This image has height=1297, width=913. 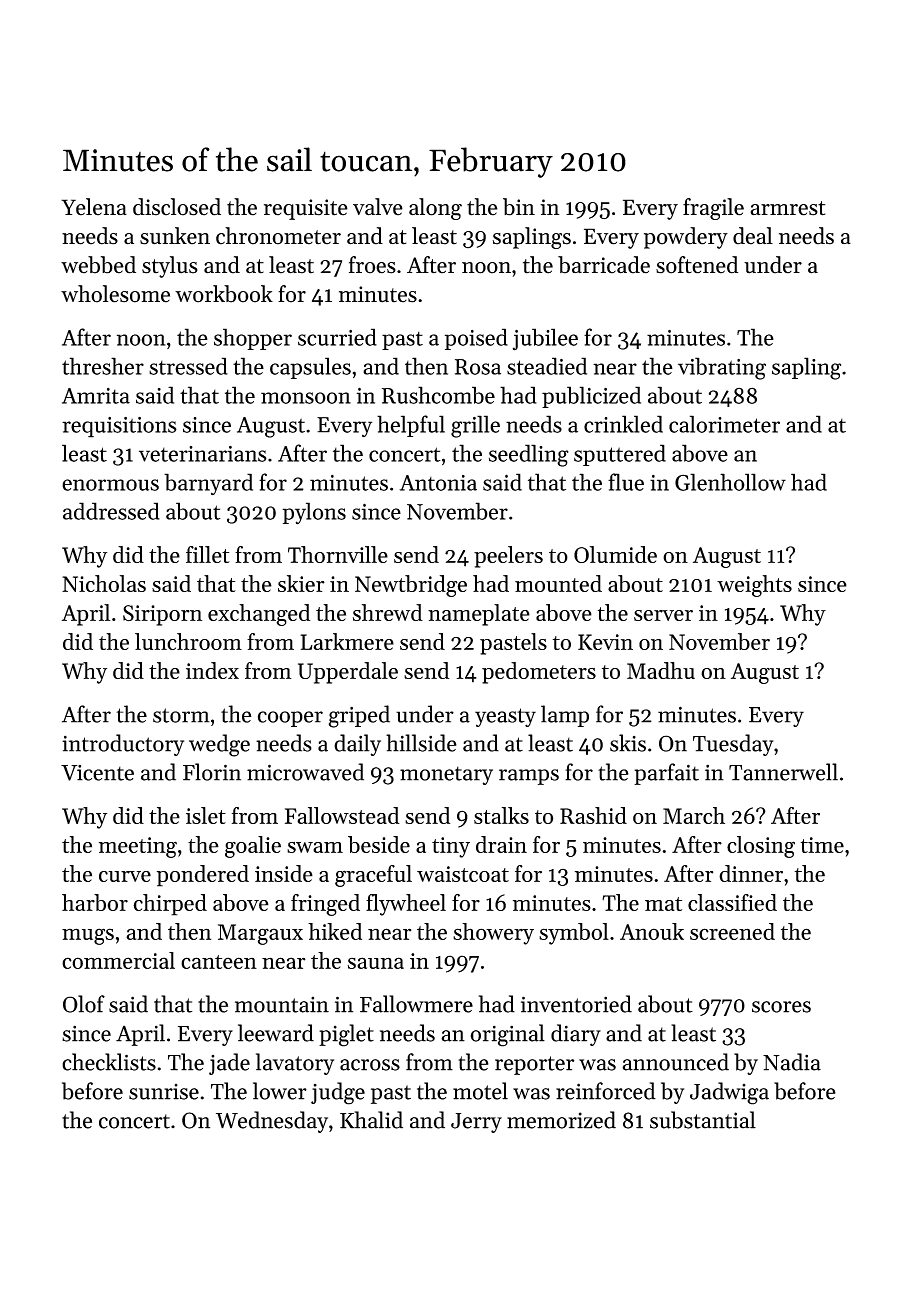 What do you see at coordinates (337, 337) in the image?
I see `scurried` at bounding box center [337, 337].
